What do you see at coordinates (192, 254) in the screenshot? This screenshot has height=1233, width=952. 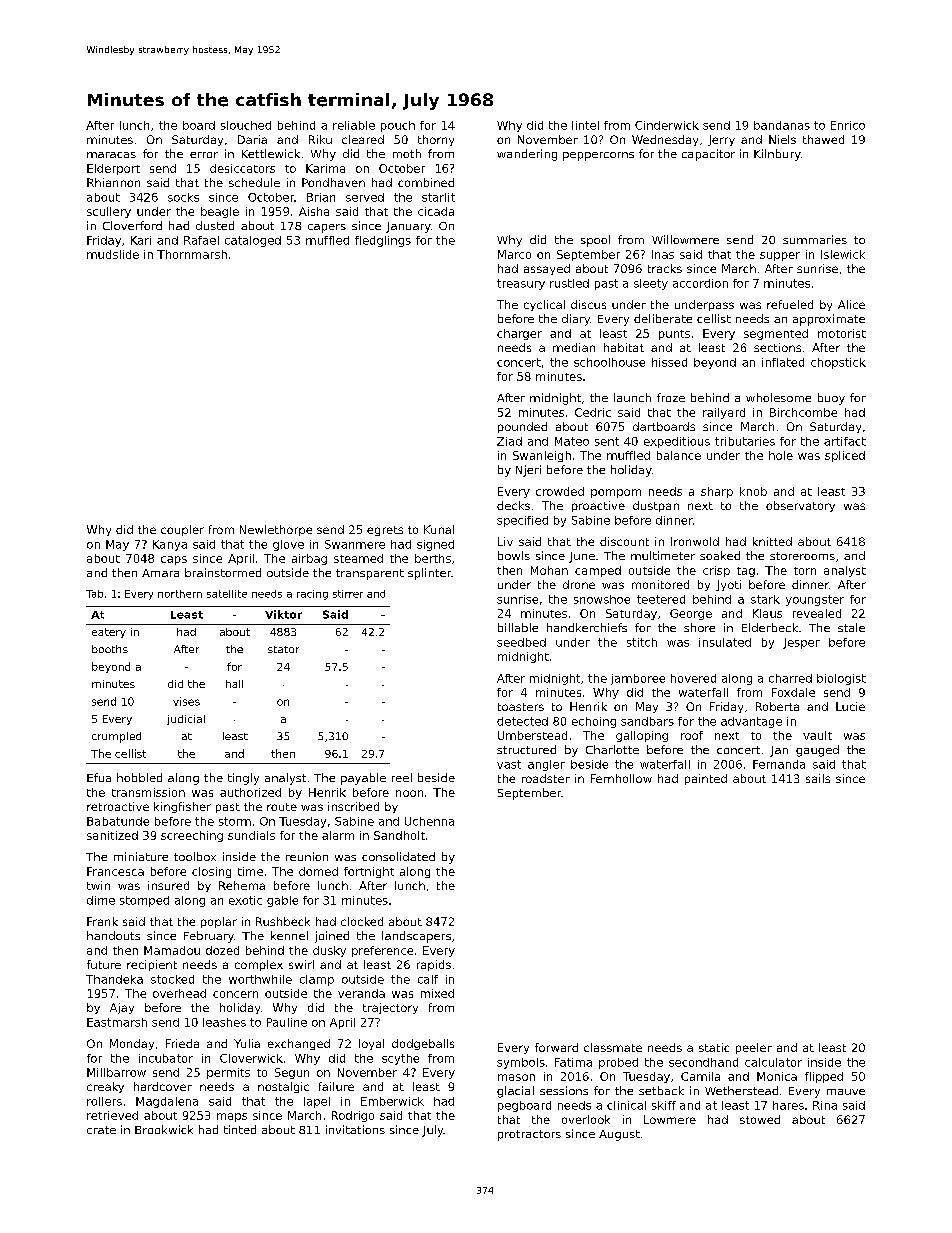 I see `Thornmarsh` at bounding box center [192, 254].
